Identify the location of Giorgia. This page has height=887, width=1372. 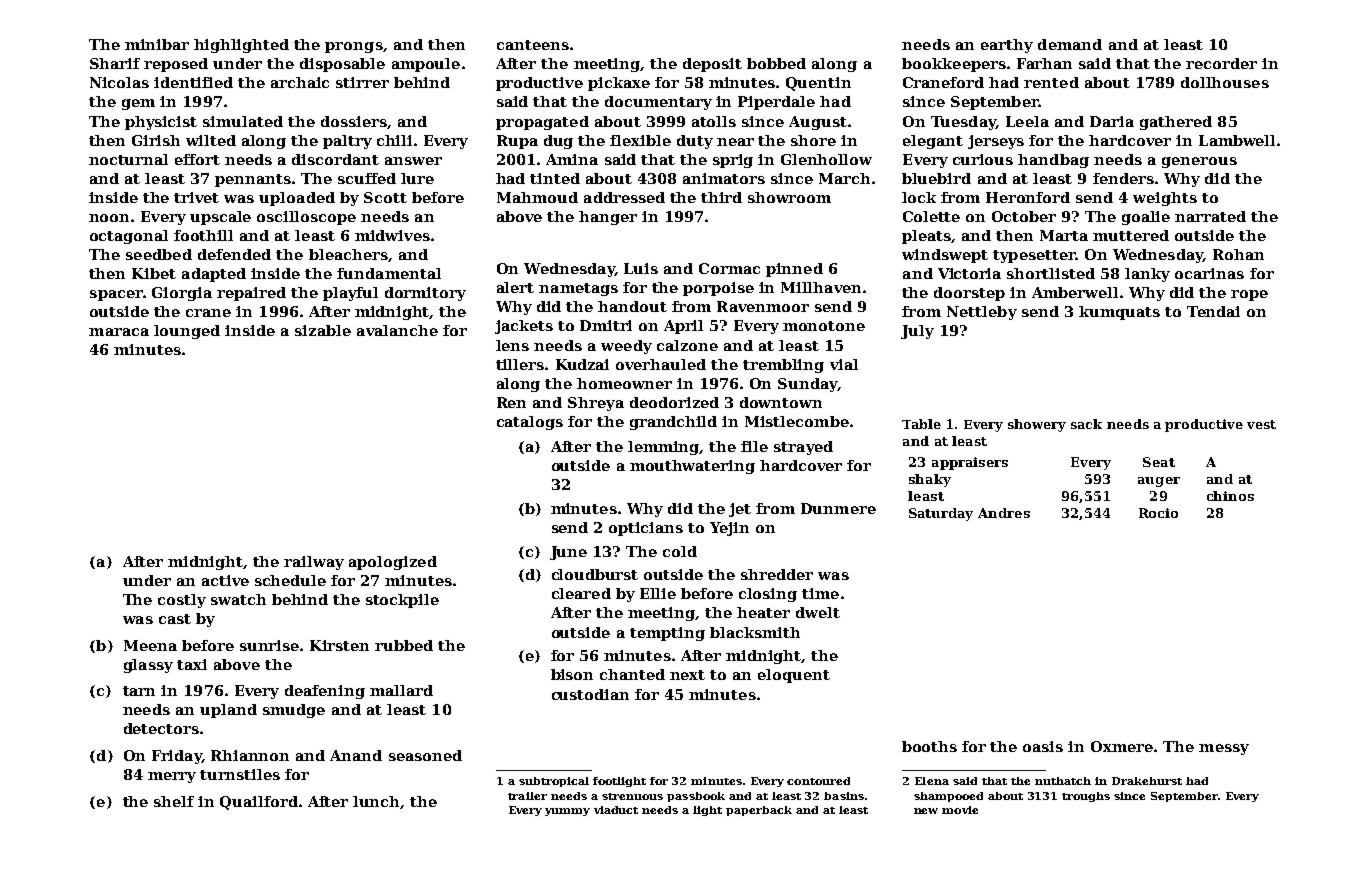
(182, 294).
